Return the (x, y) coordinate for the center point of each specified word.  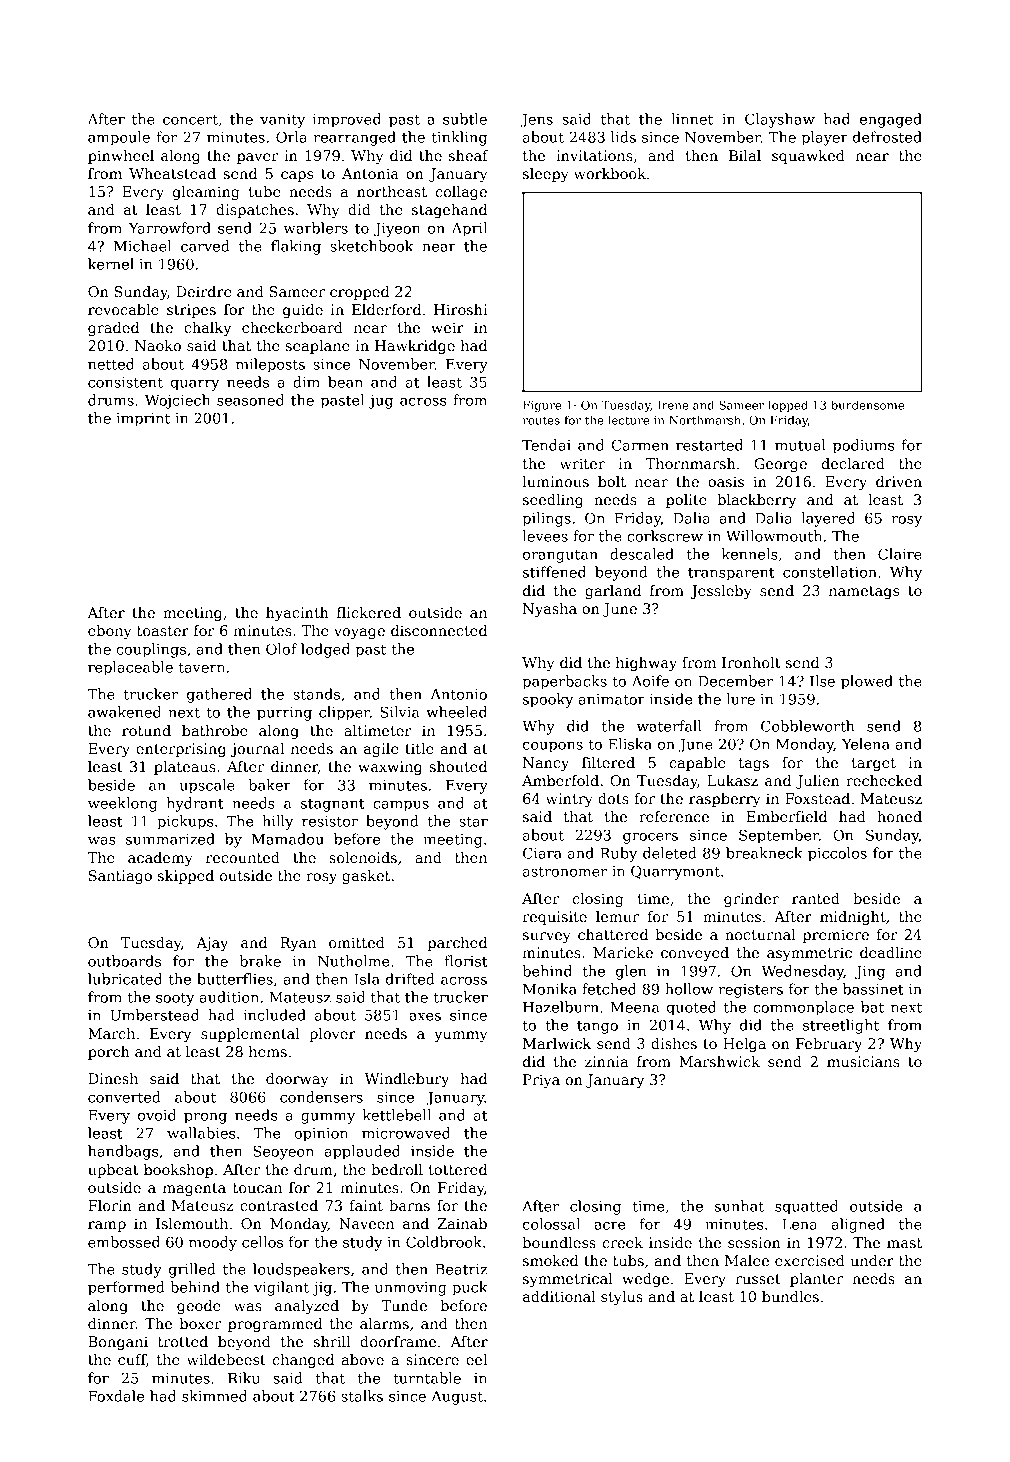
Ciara (542, 853)
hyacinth (297, 614)
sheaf (469, 155)
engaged (891, 120)
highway (646, 664)
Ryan (298, 944)
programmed (275, 1325)
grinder (751, 900)
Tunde (404, 1305)
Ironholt (751, 662)
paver (257, 158)
